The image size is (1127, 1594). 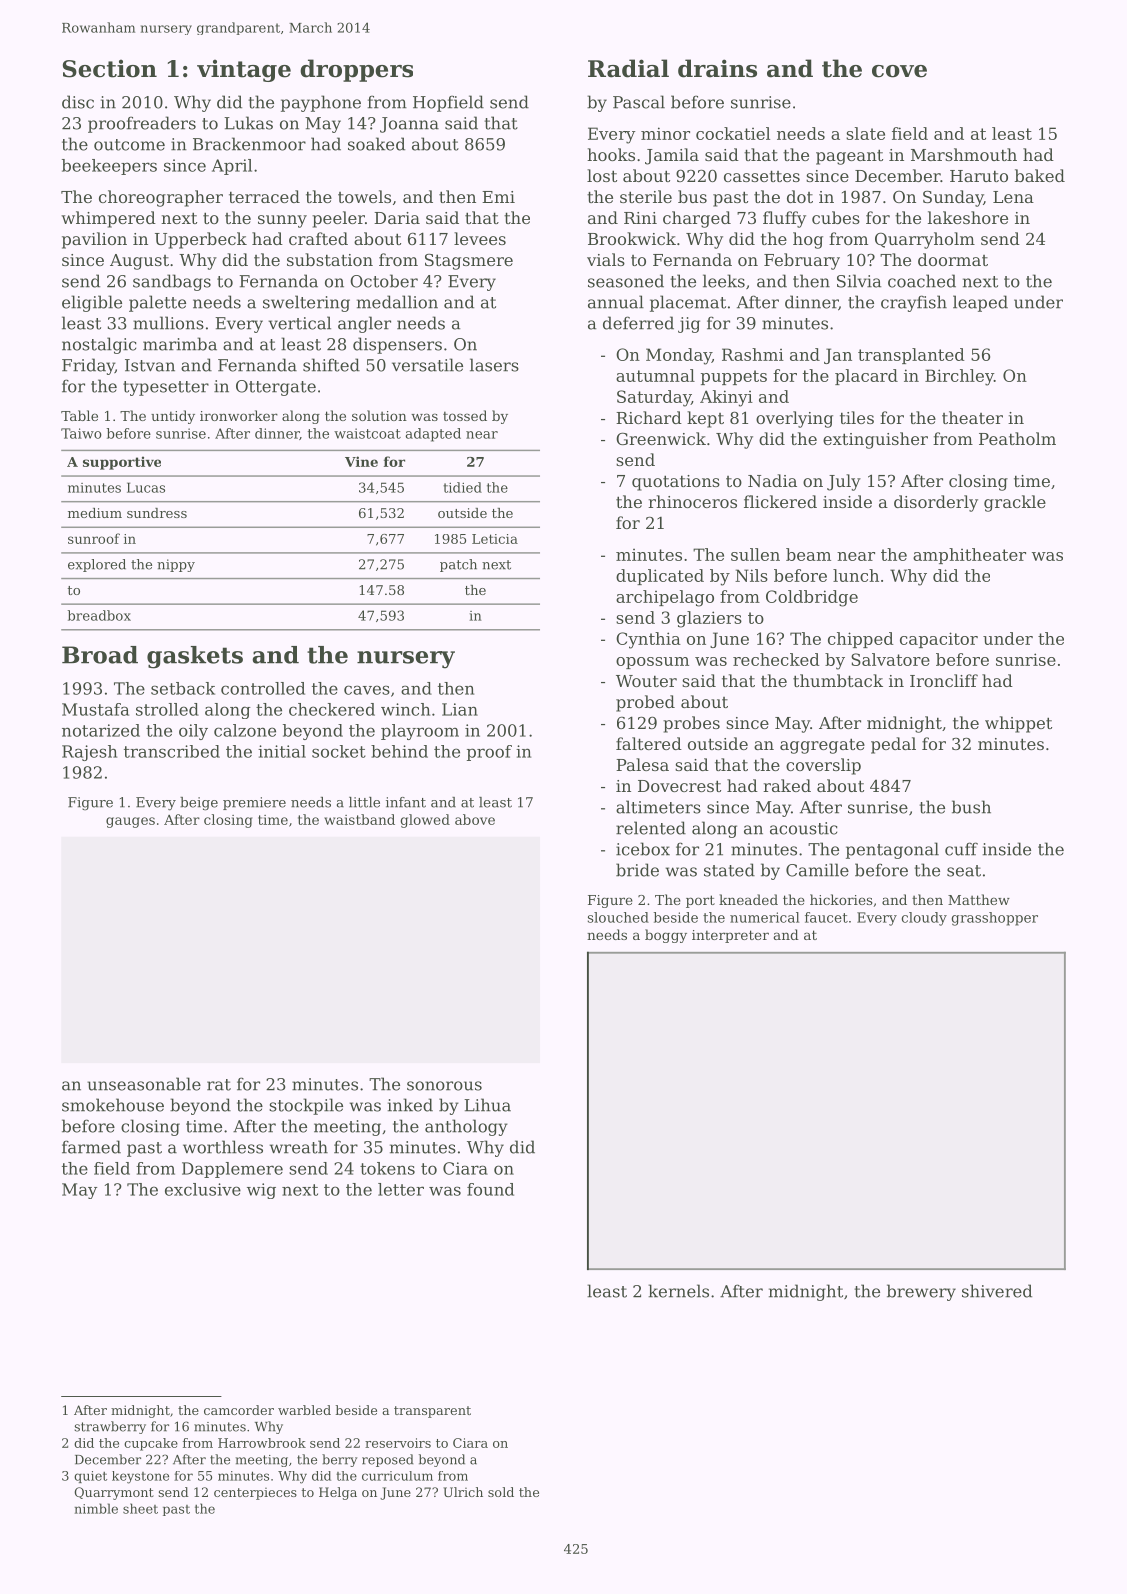 What do you see at coordinates (649, 743) in the screenshot?
I see `faltered` at bounding box center [649, 743].
